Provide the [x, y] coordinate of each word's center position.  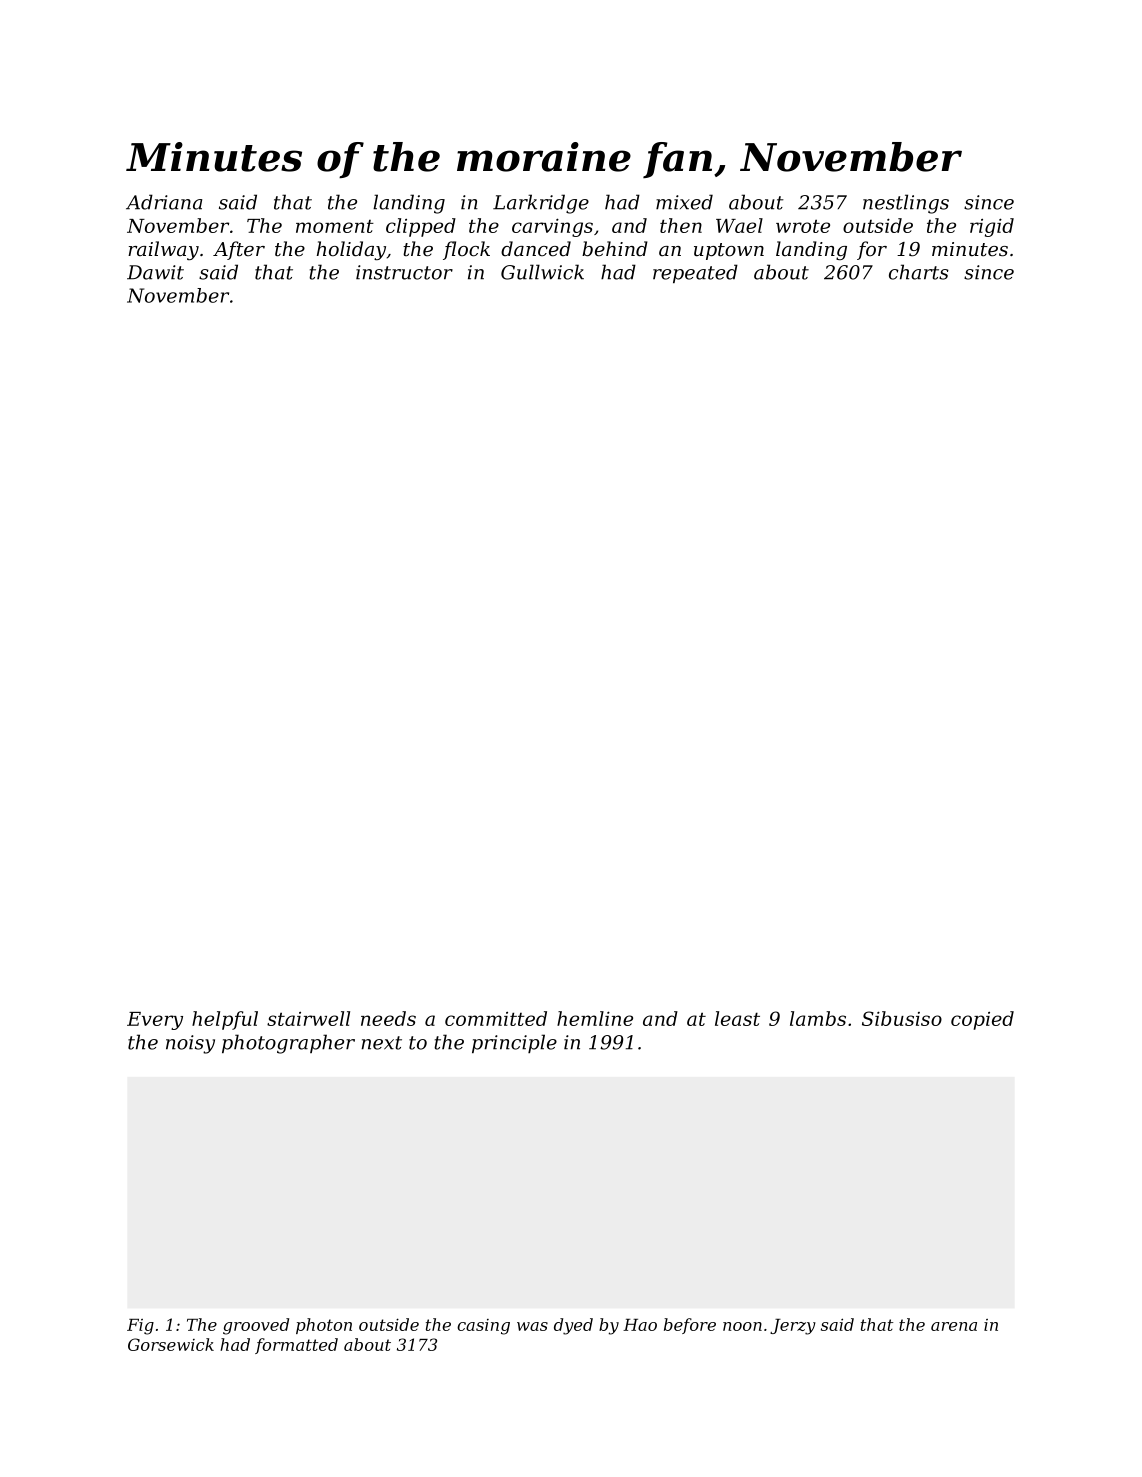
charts [919, 272]
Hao [640, 1325]
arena [954, 1326]
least [737, 1018]
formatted [296, 1346]
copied [982, 1020]
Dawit [155, 272]
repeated [695, 273]
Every [155, 1021]
